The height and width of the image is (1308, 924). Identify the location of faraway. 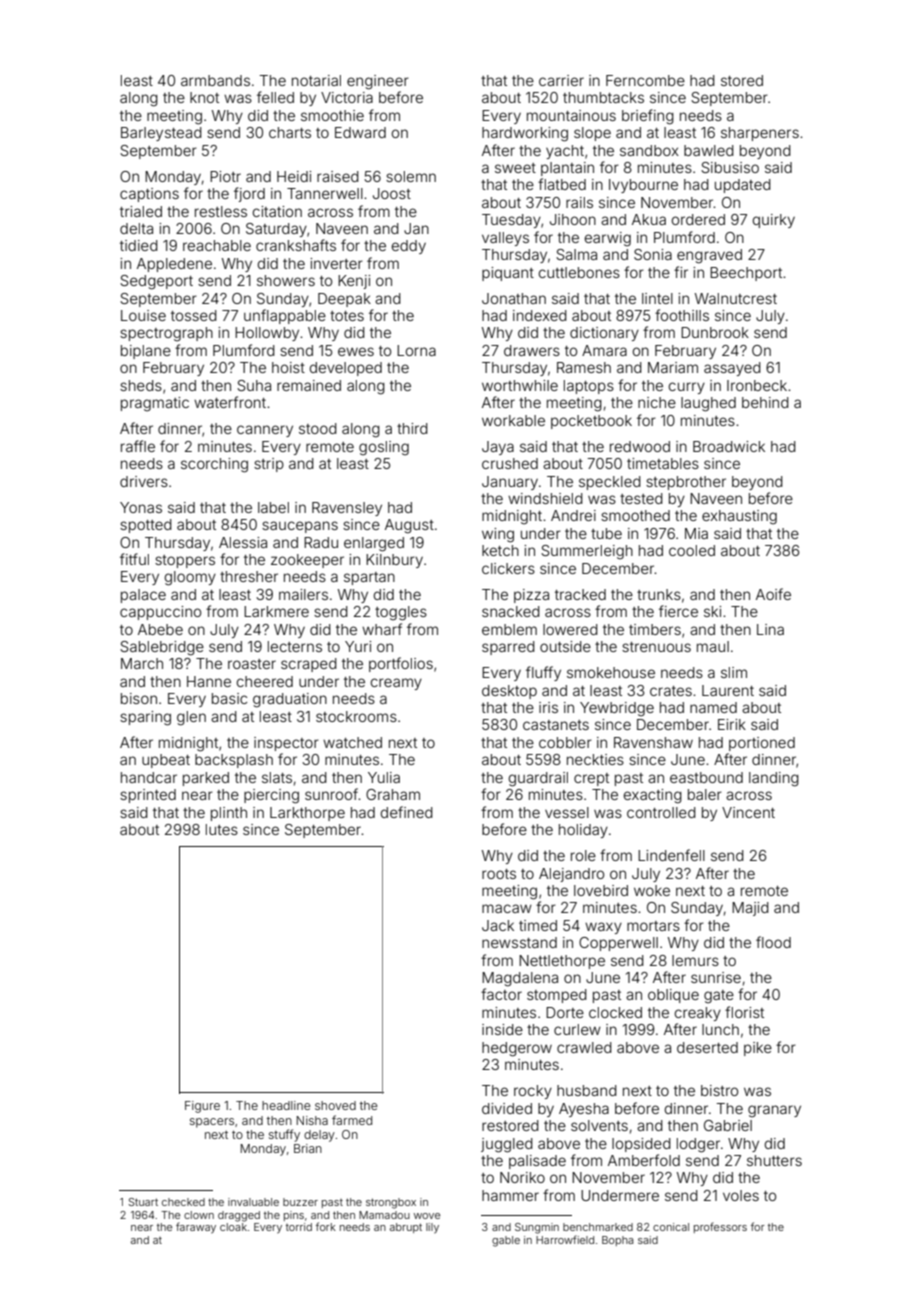
(196, 1227).
